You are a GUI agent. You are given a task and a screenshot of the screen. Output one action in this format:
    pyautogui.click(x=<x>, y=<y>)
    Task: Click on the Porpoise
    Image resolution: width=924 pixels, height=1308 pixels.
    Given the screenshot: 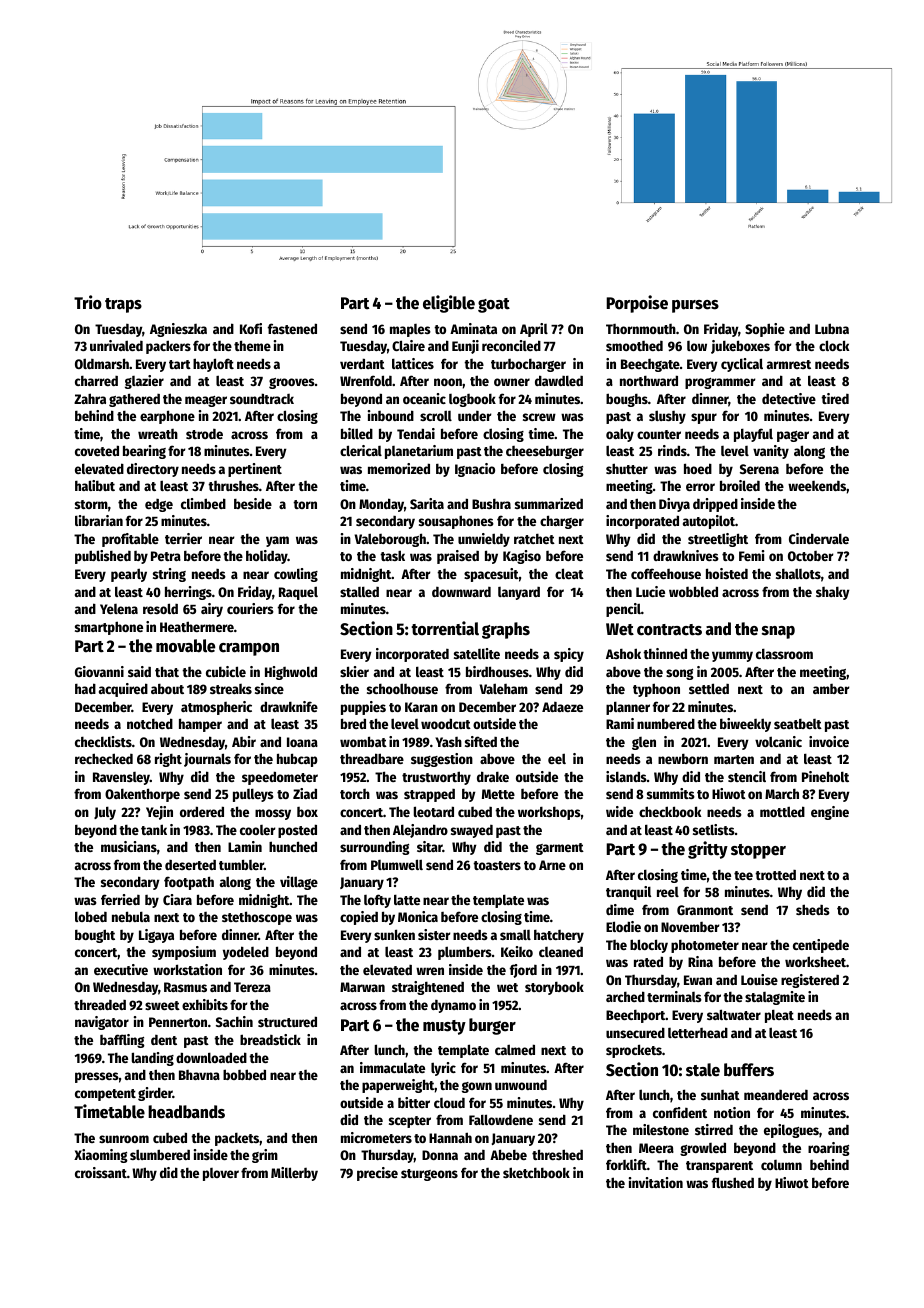 What is the action you would take?
    pyautogui.click(x=637, y=304)
